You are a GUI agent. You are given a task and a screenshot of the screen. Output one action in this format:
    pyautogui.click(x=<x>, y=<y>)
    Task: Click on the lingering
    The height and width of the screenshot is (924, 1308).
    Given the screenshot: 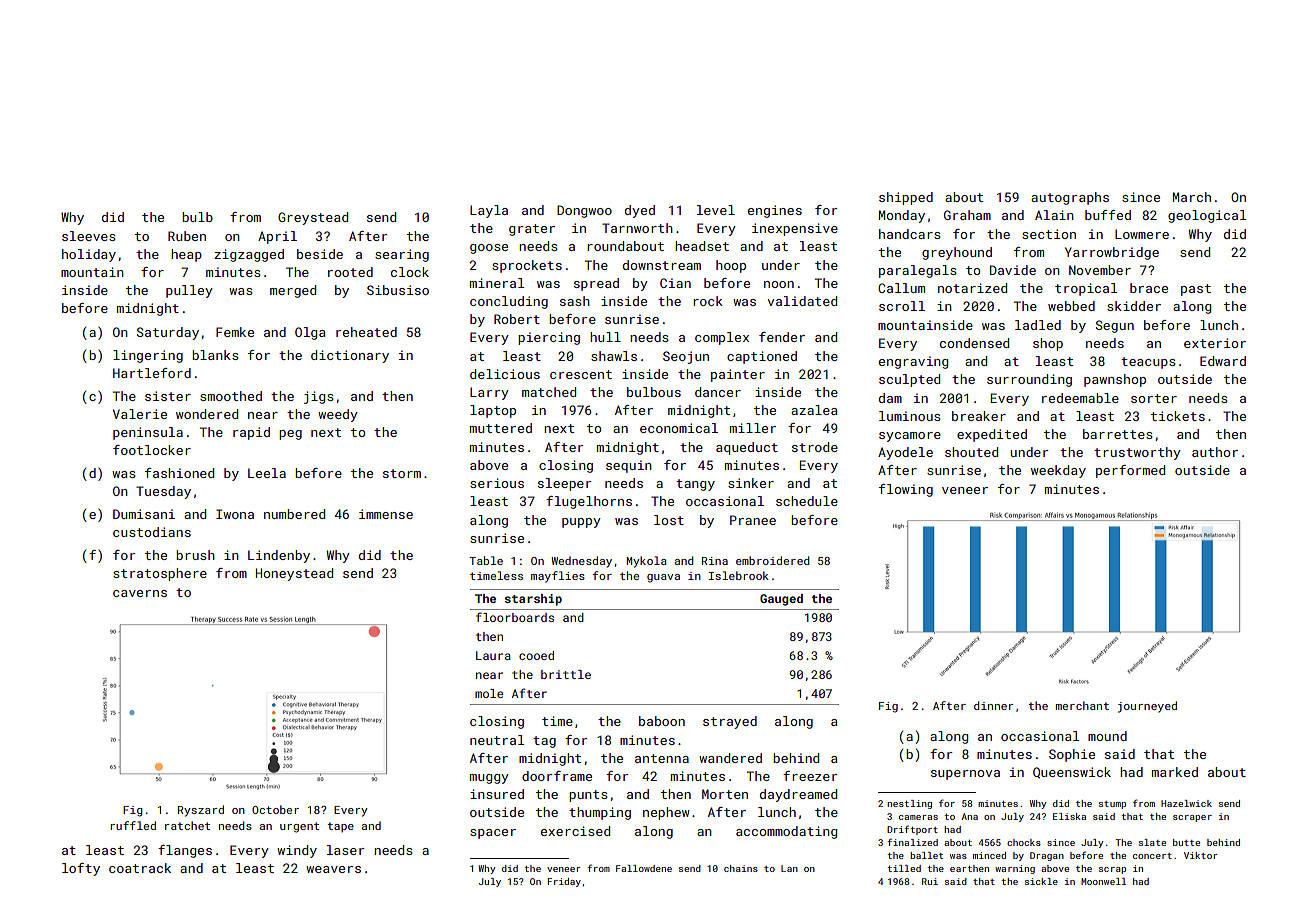 What is the action you would take?
    pyautogui.click(x=148, y=356)
